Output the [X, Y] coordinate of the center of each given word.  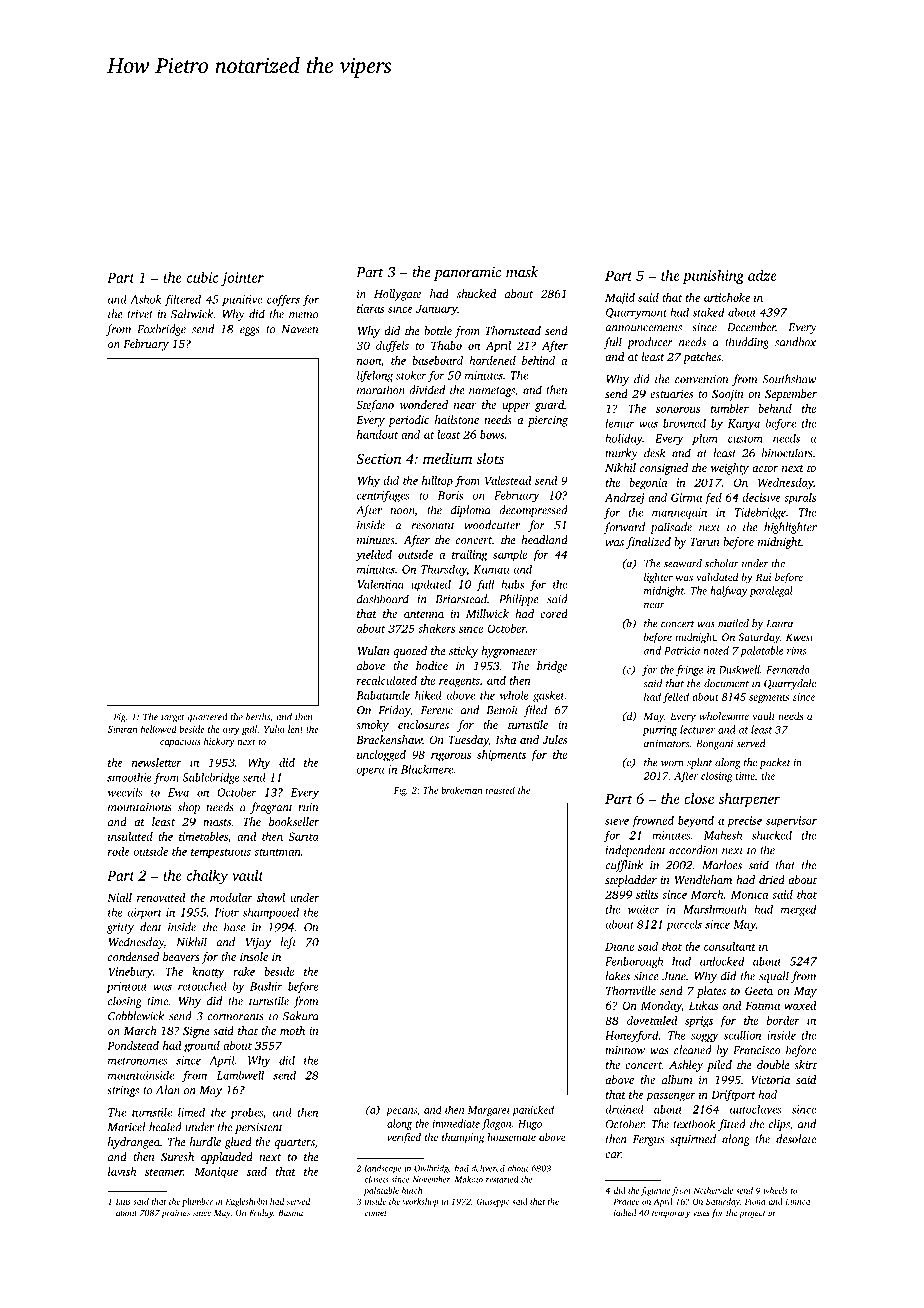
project [752, 1214]
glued [238, 1143]
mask [522, 272]
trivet [140, 314]
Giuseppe [493, 1202]
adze [762, 275]
